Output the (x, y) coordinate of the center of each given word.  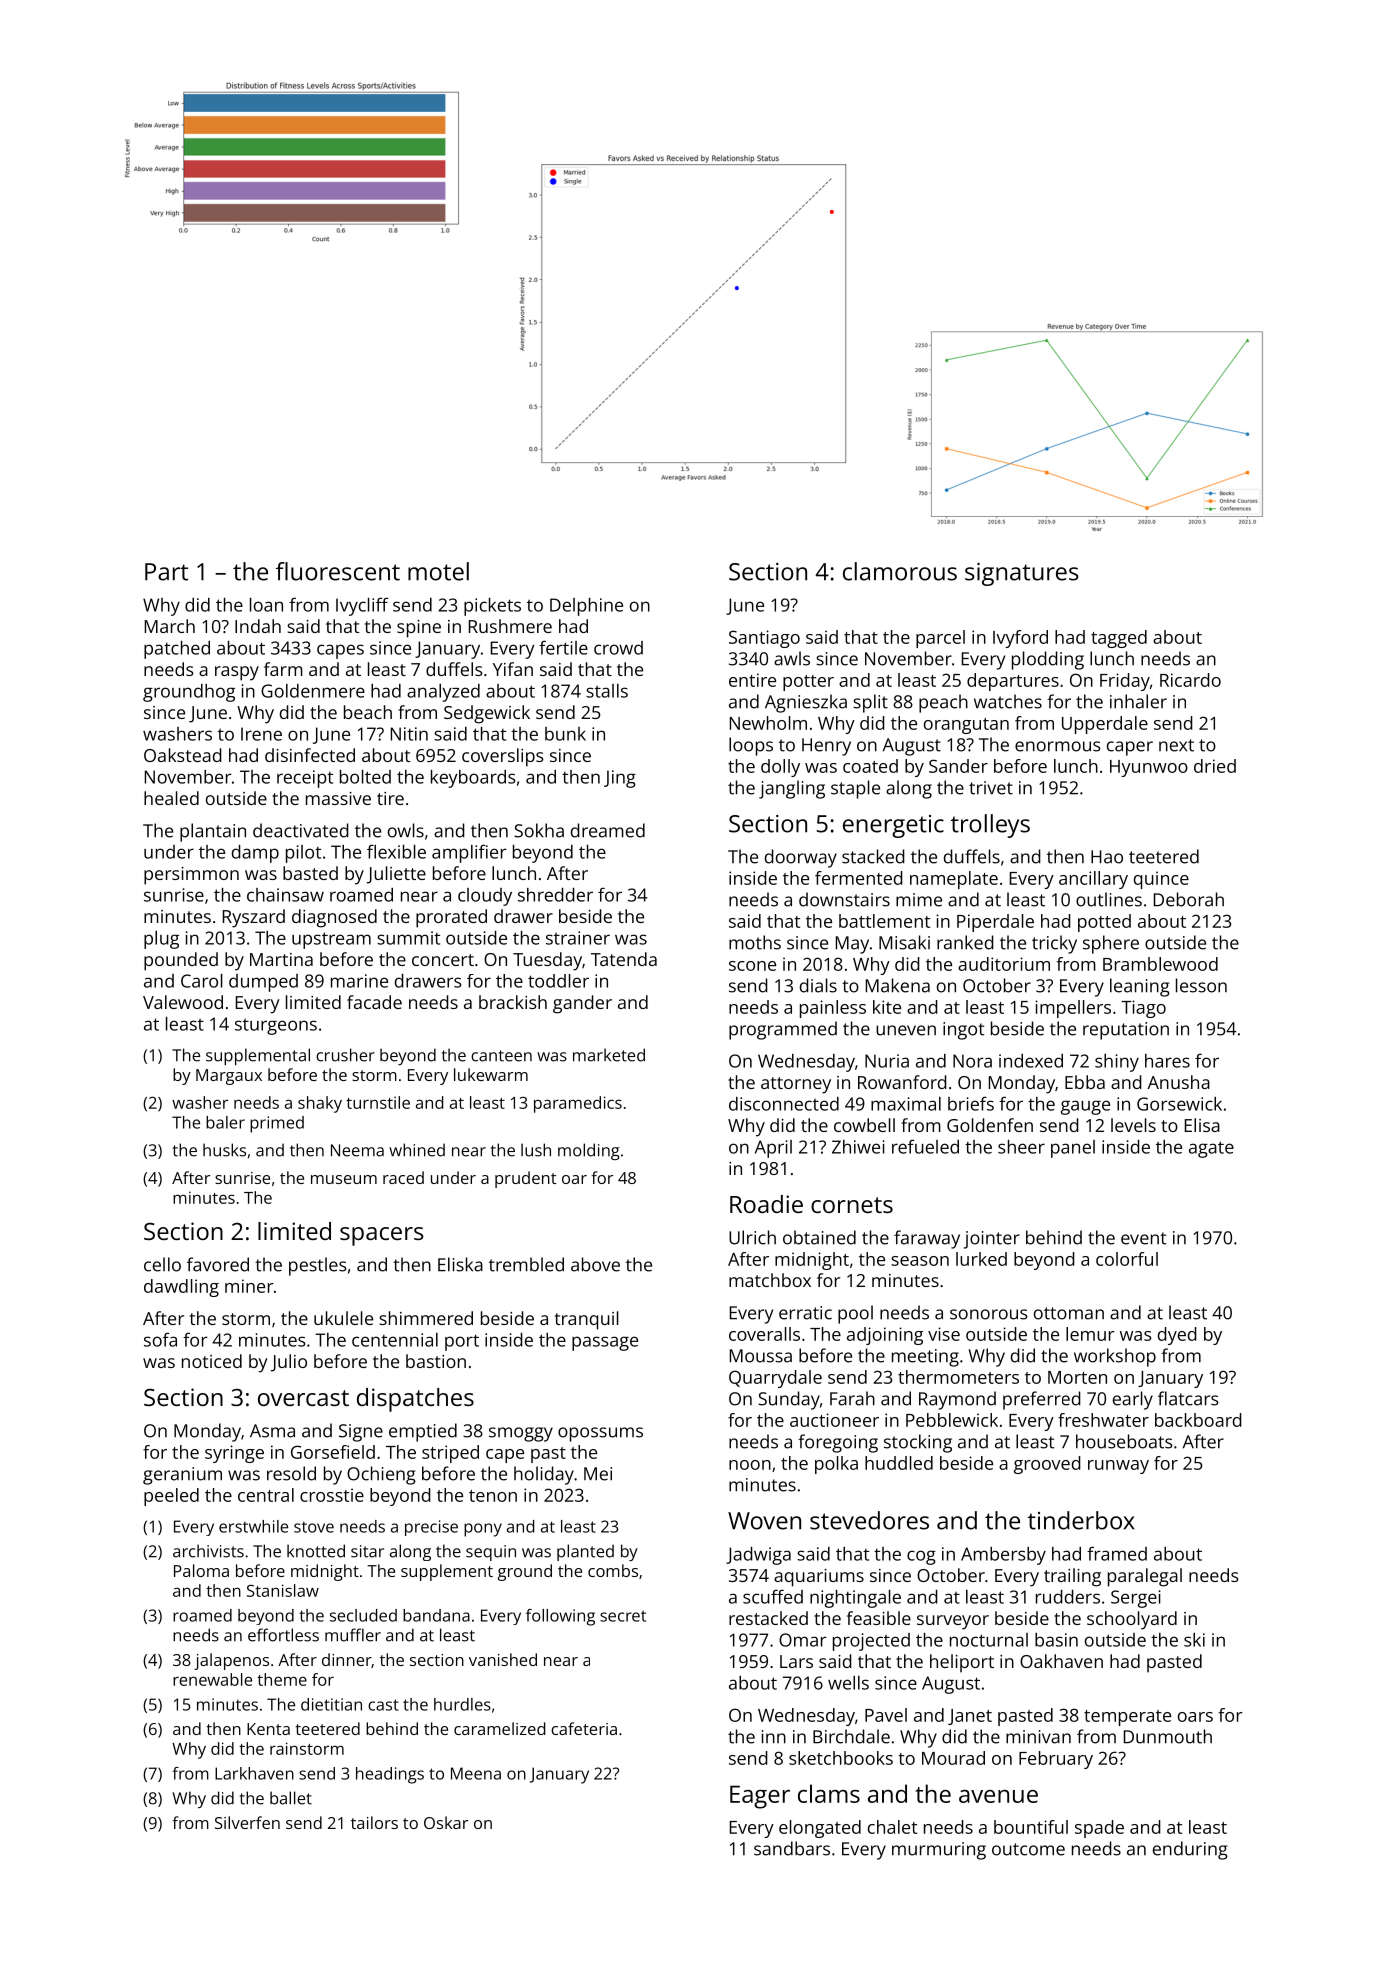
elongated (820, 1829)
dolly (780, 768)
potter (808, 683)
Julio (289, 1363)
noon (750, 1465)
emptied (423, 1432)
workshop (1115, 1357)
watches (1008, 701)
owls (406, 830)
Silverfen (247, 1822)
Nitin (409, 734)
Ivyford (1020, 639)
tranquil (587, 1320)
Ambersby (1003, 1556)
